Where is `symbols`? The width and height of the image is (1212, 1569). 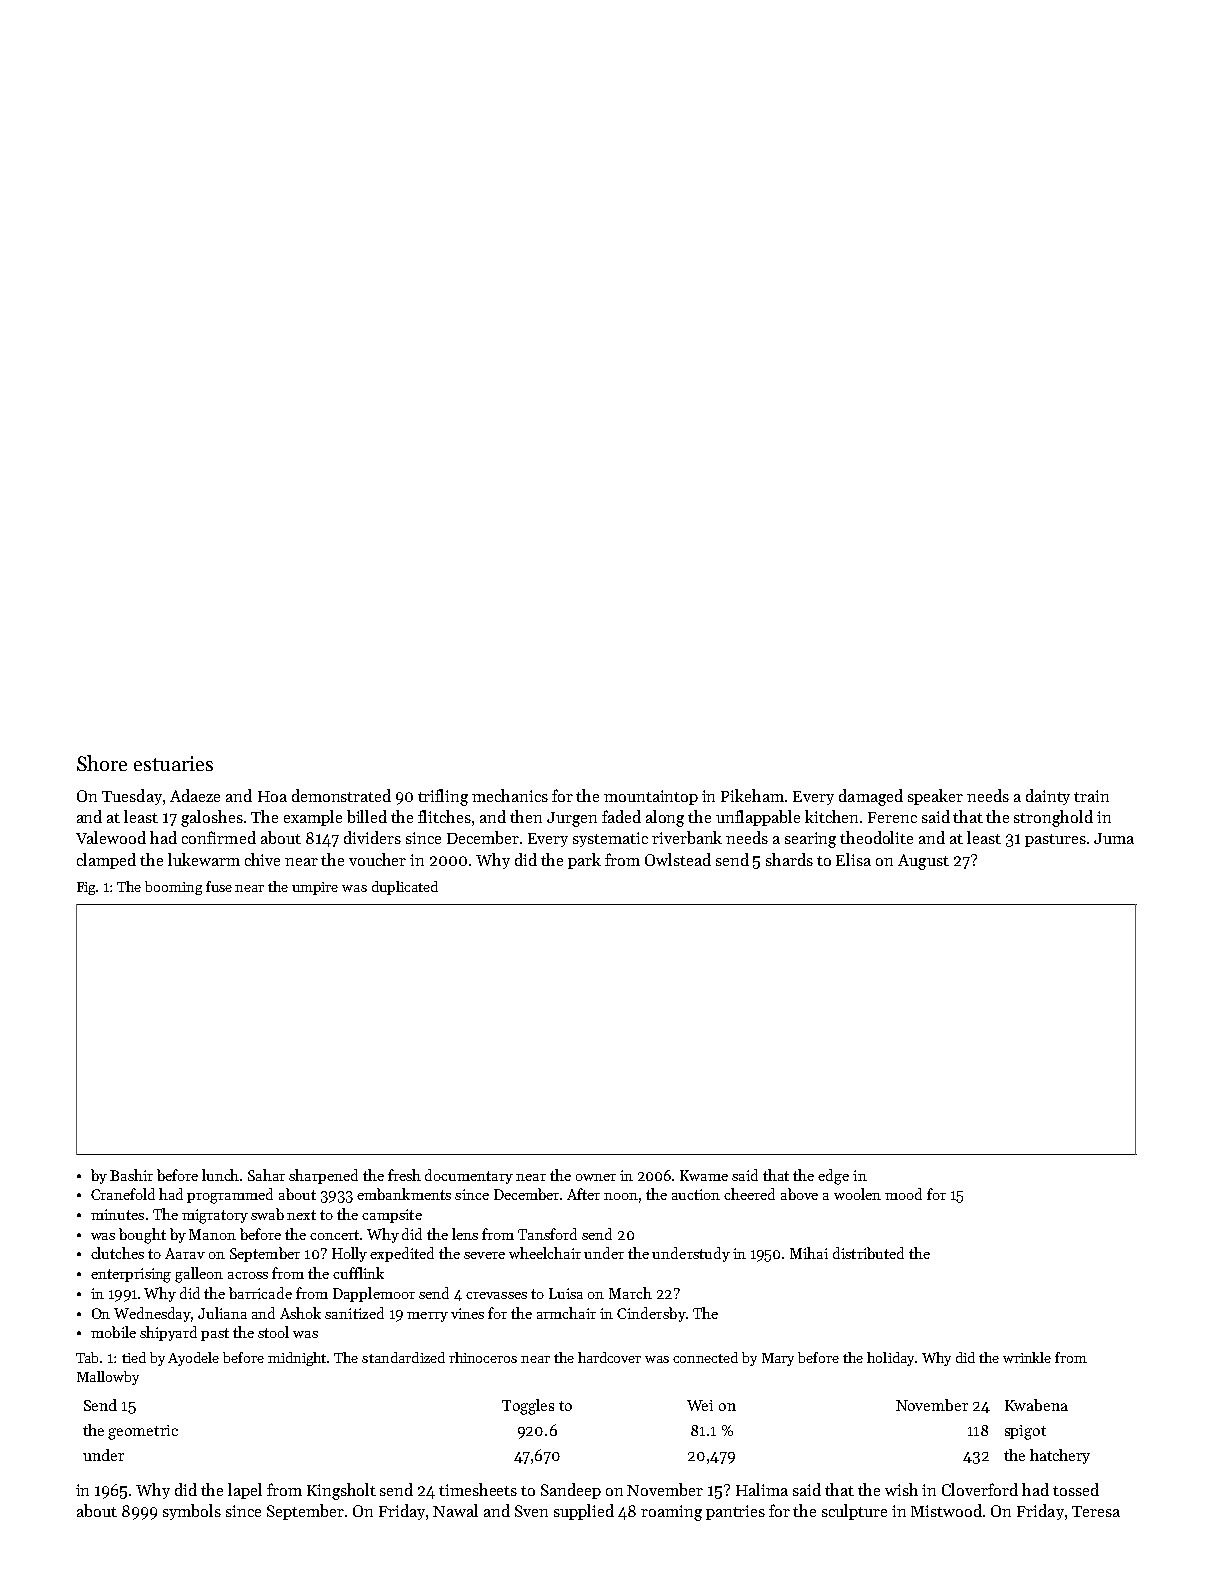
symbols is located at coordinates (192, 1512).
